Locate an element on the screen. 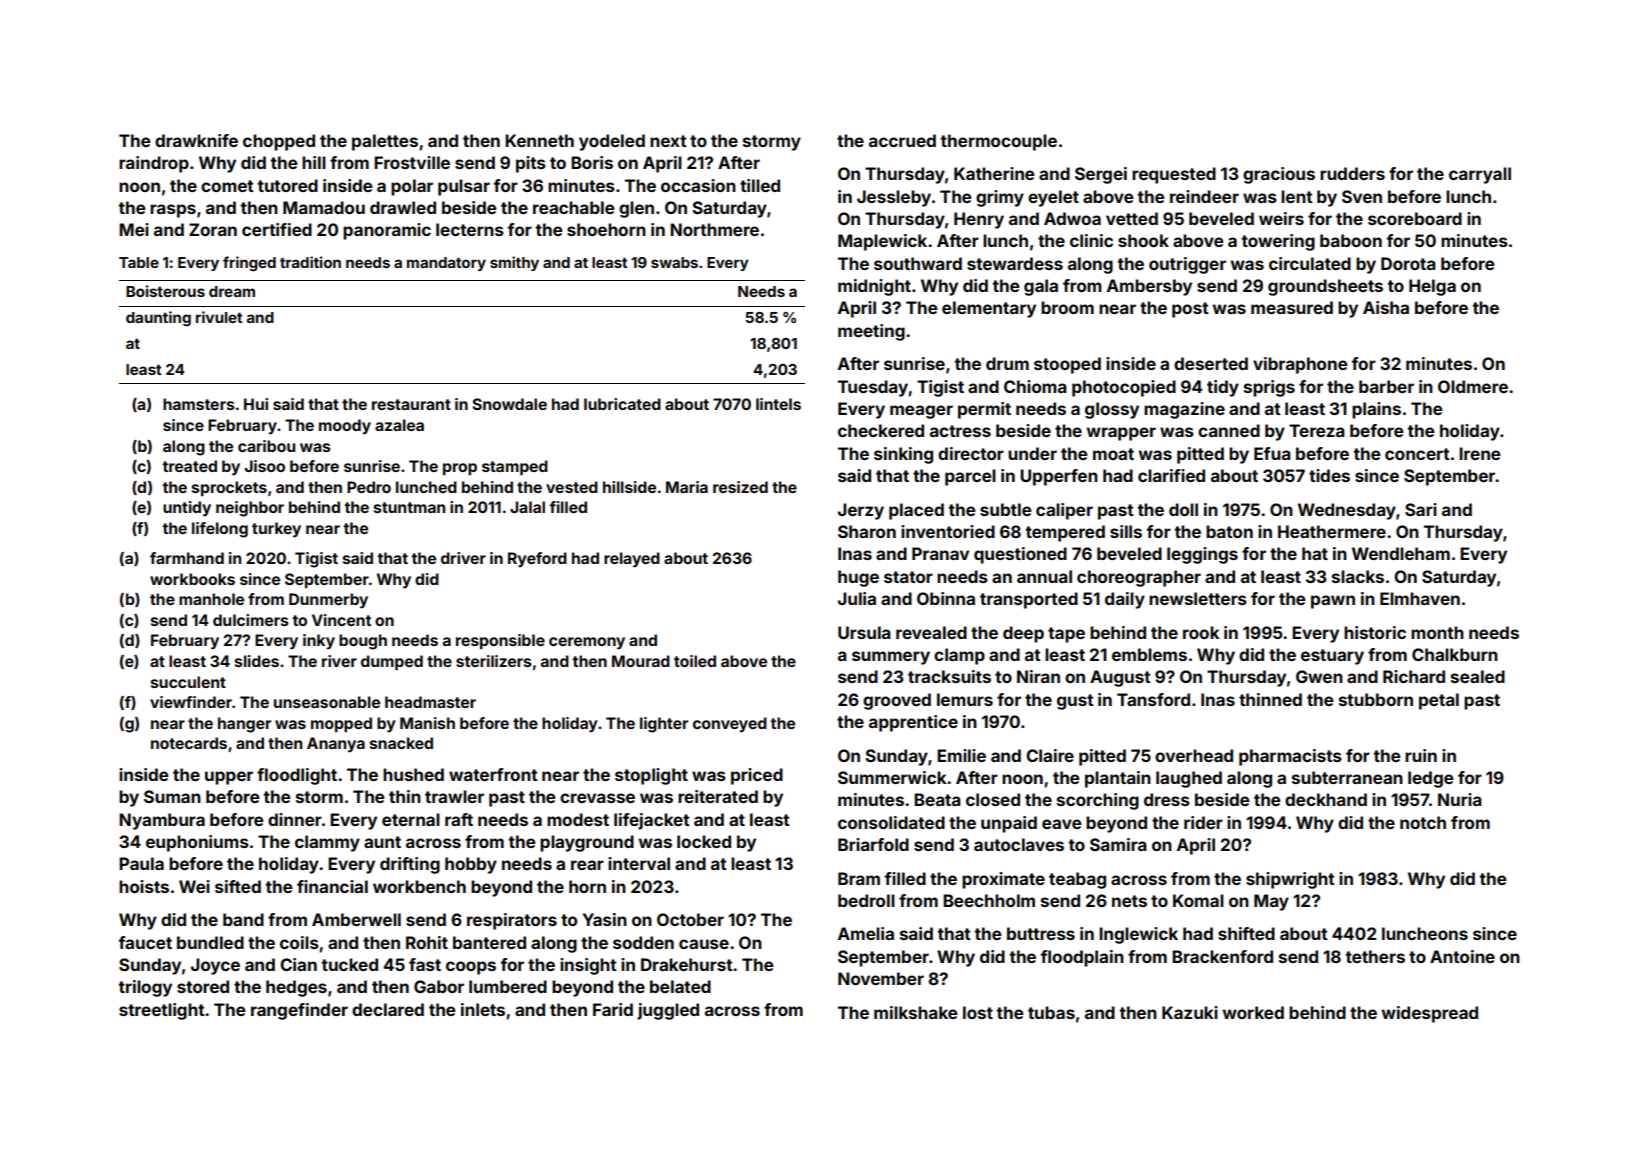 This screenshot has height=1161, width=1642. milkshake is located at coordinates (916, 1012).
